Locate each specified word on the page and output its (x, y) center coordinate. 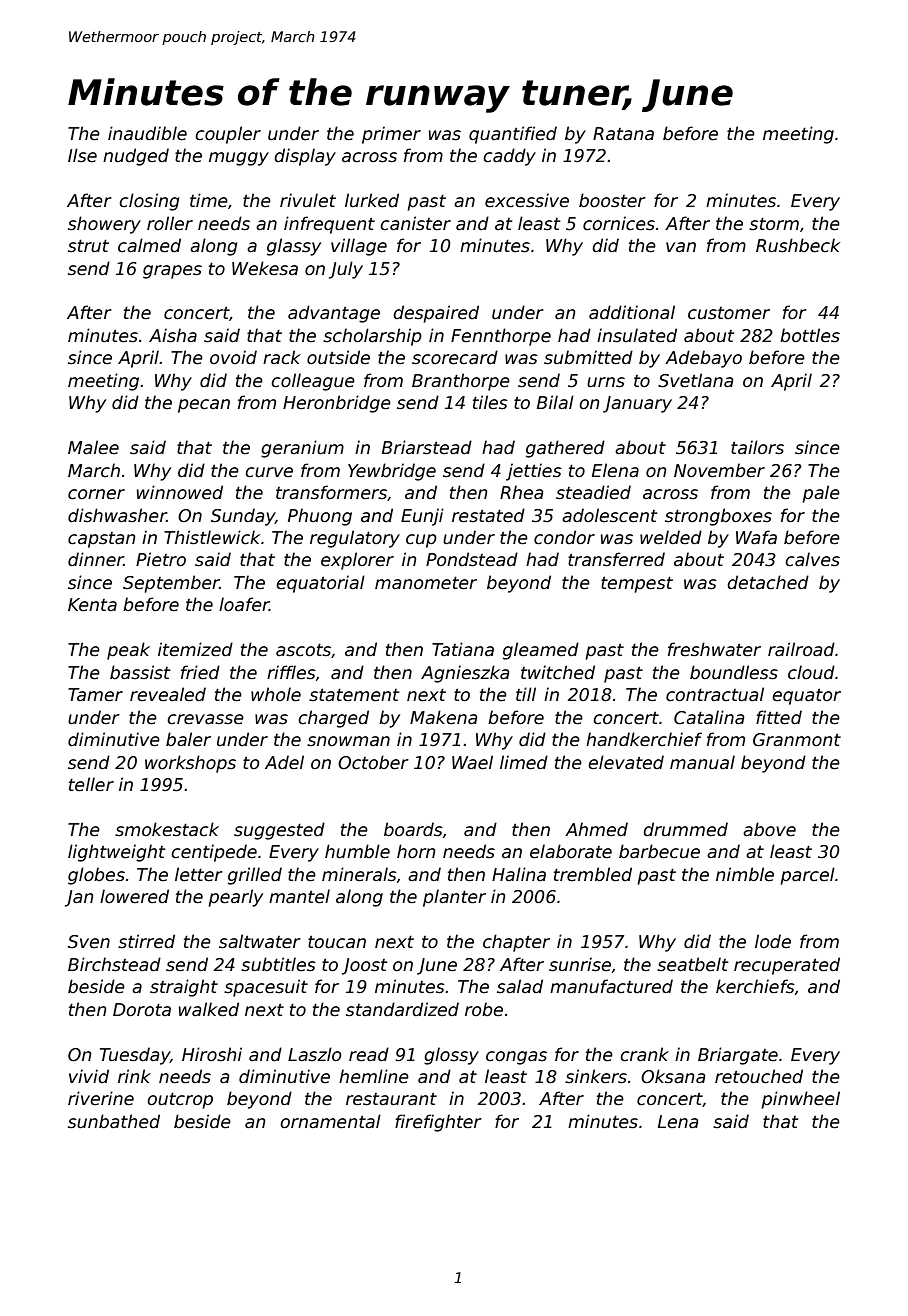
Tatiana (463, 649)
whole (276, 694)
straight (184, 988)
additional (632, 312)
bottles (810, 335)
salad (520, 986)
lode (773, 941)
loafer (244, 604)
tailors (757, 447)
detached (768, 582)
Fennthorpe (501, 337)
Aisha (173, 335)
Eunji (422, 517)
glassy (294, 247)
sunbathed (114, 1121)
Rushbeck (798, 245)
